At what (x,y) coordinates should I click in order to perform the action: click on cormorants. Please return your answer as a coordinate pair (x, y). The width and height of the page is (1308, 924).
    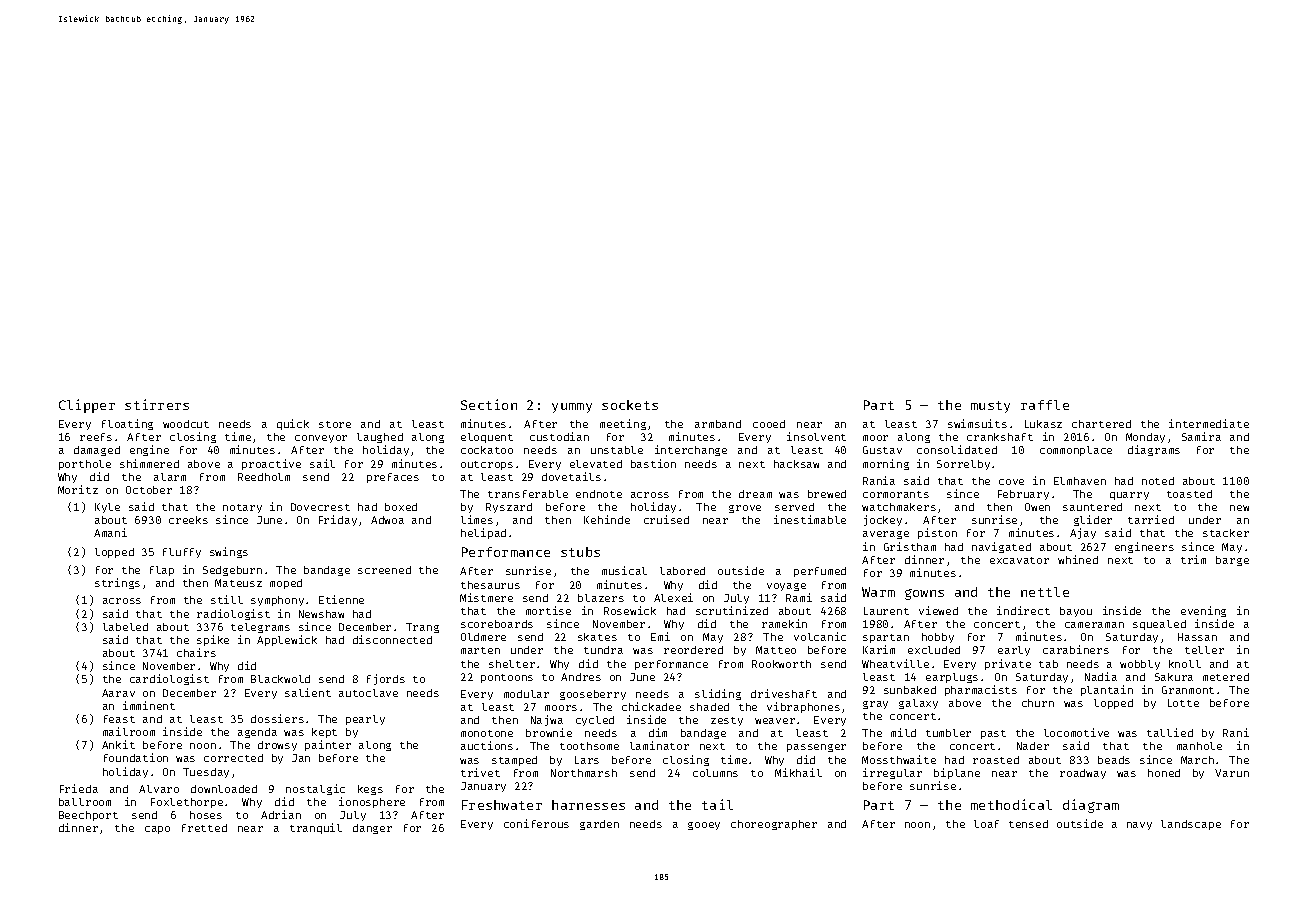
    Looking at the image, I should click on (896, 494).
